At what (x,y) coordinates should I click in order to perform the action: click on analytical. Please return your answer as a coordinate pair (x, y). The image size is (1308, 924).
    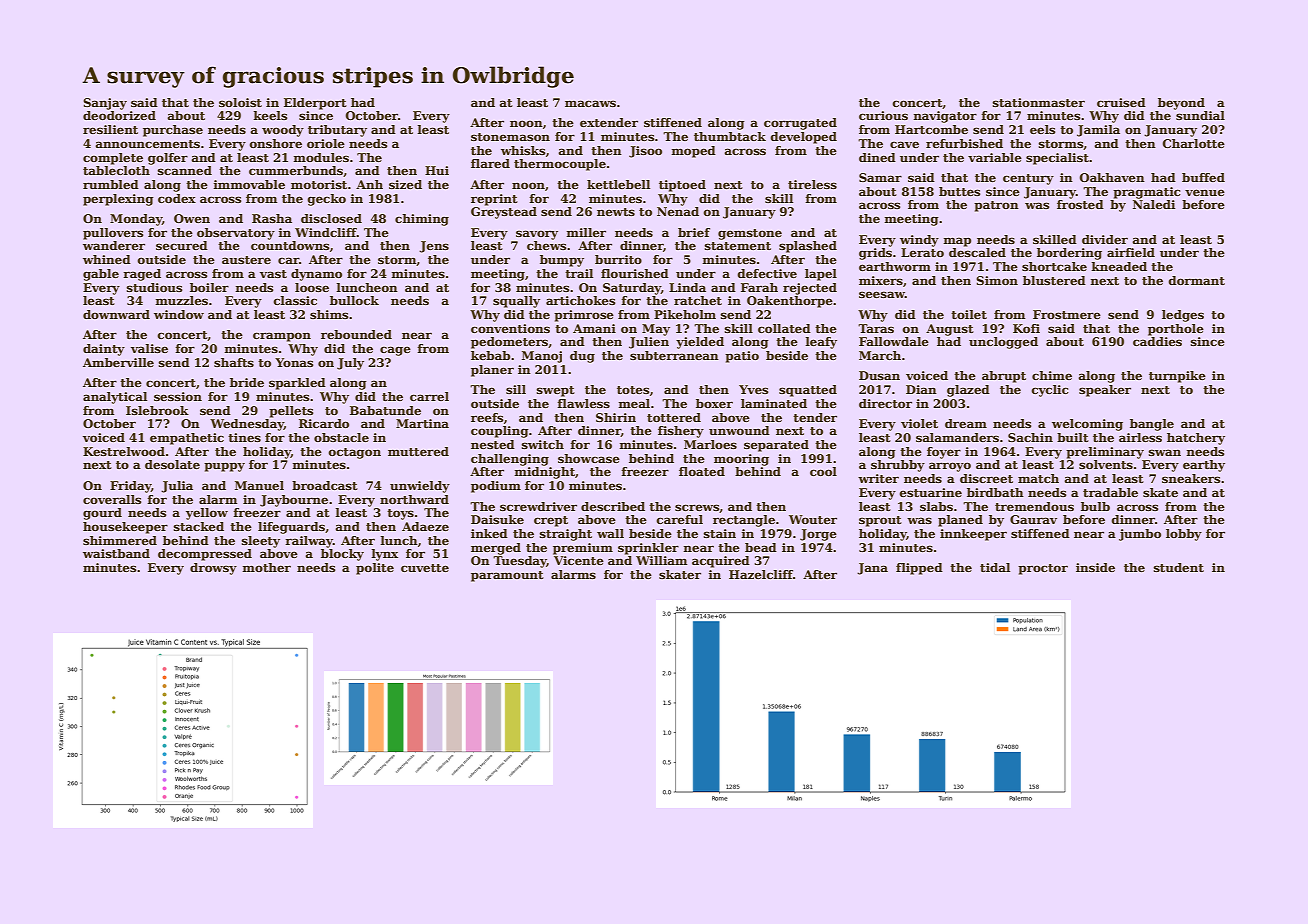
    Looking at the image, I should click on (115, 398).
